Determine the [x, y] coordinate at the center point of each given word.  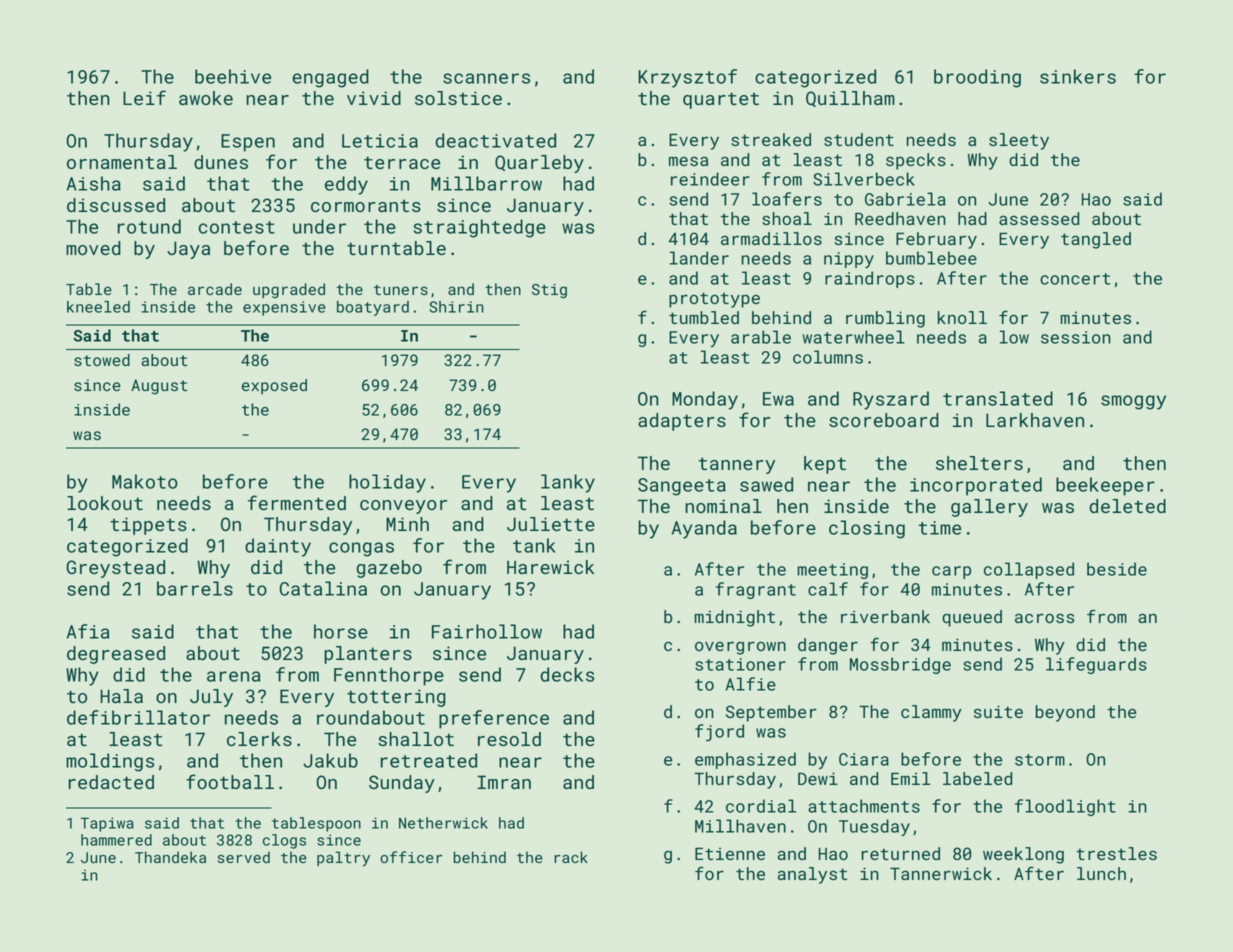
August [159, 387]
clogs [284, 841]
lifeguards [1096, 665]
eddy [346, 185]
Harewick [551, 567]
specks [916, 161]
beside [1117, 569]
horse [341, 631]
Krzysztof [687, 78]
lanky [568, 483]
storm [1040, 760]
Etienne [730, 853]
